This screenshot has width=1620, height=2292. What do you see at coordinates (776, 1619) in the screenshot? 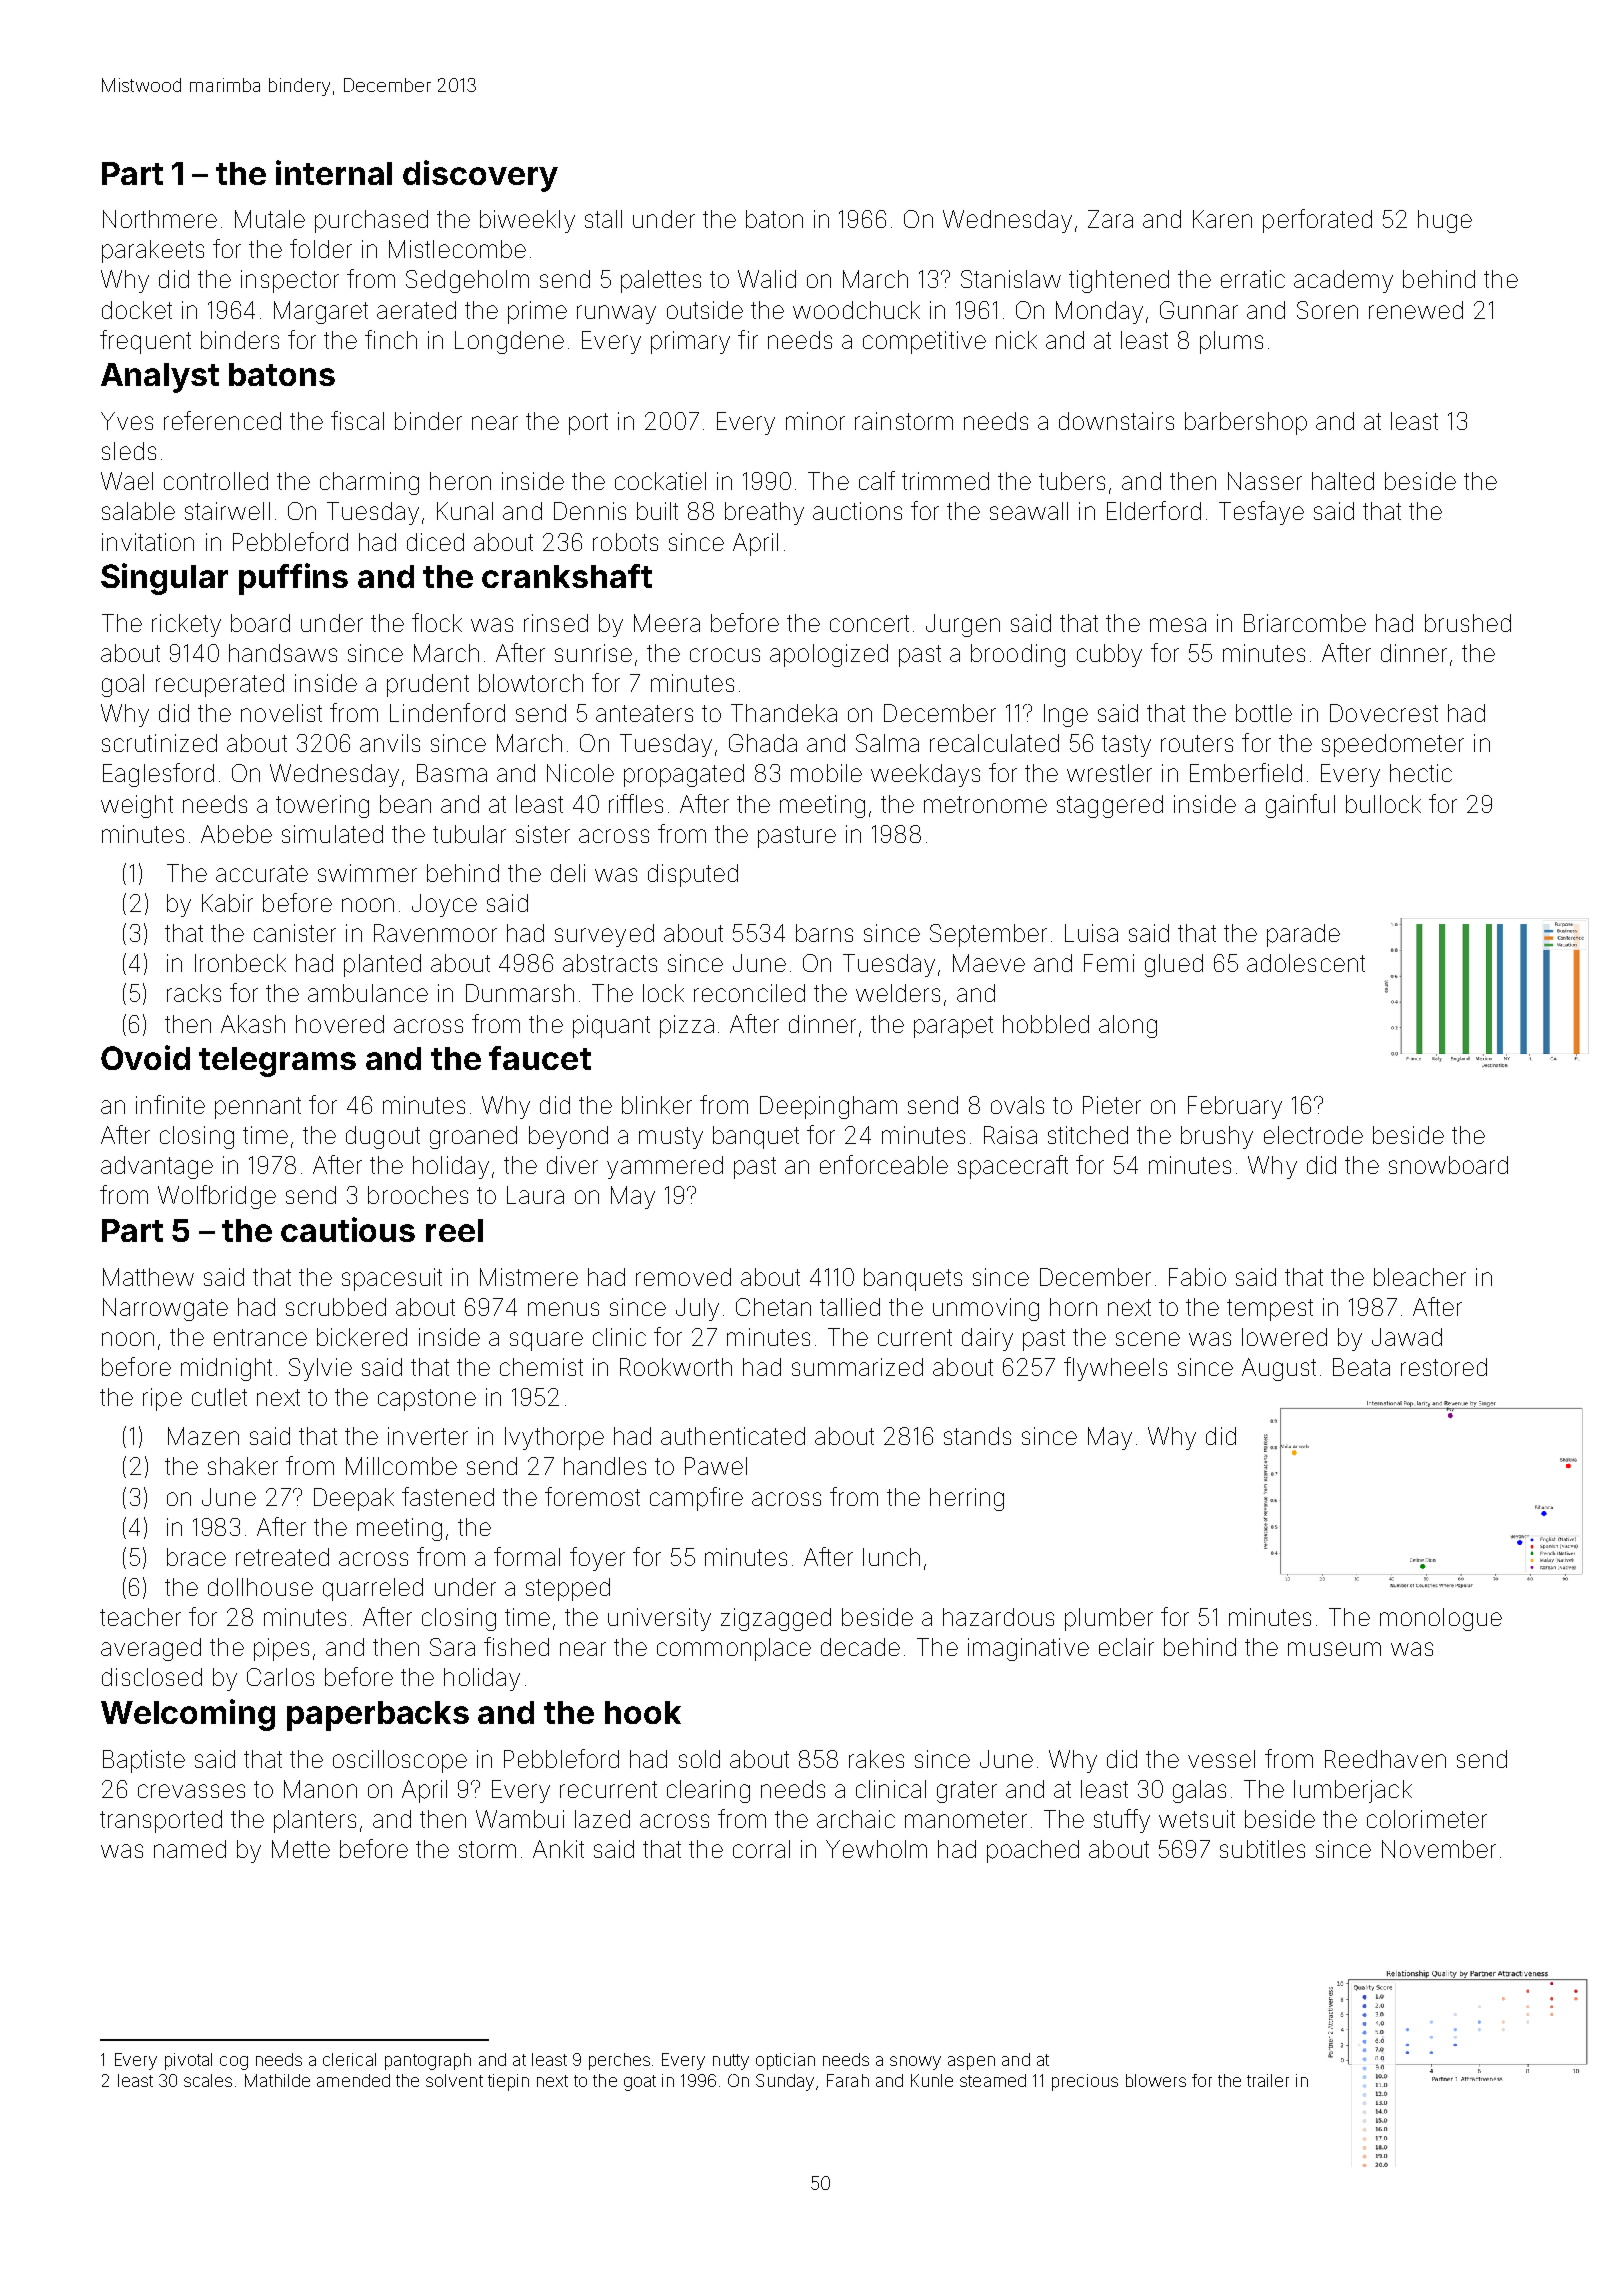
I see `zigzagged` at bounding box center [776, 1619].
